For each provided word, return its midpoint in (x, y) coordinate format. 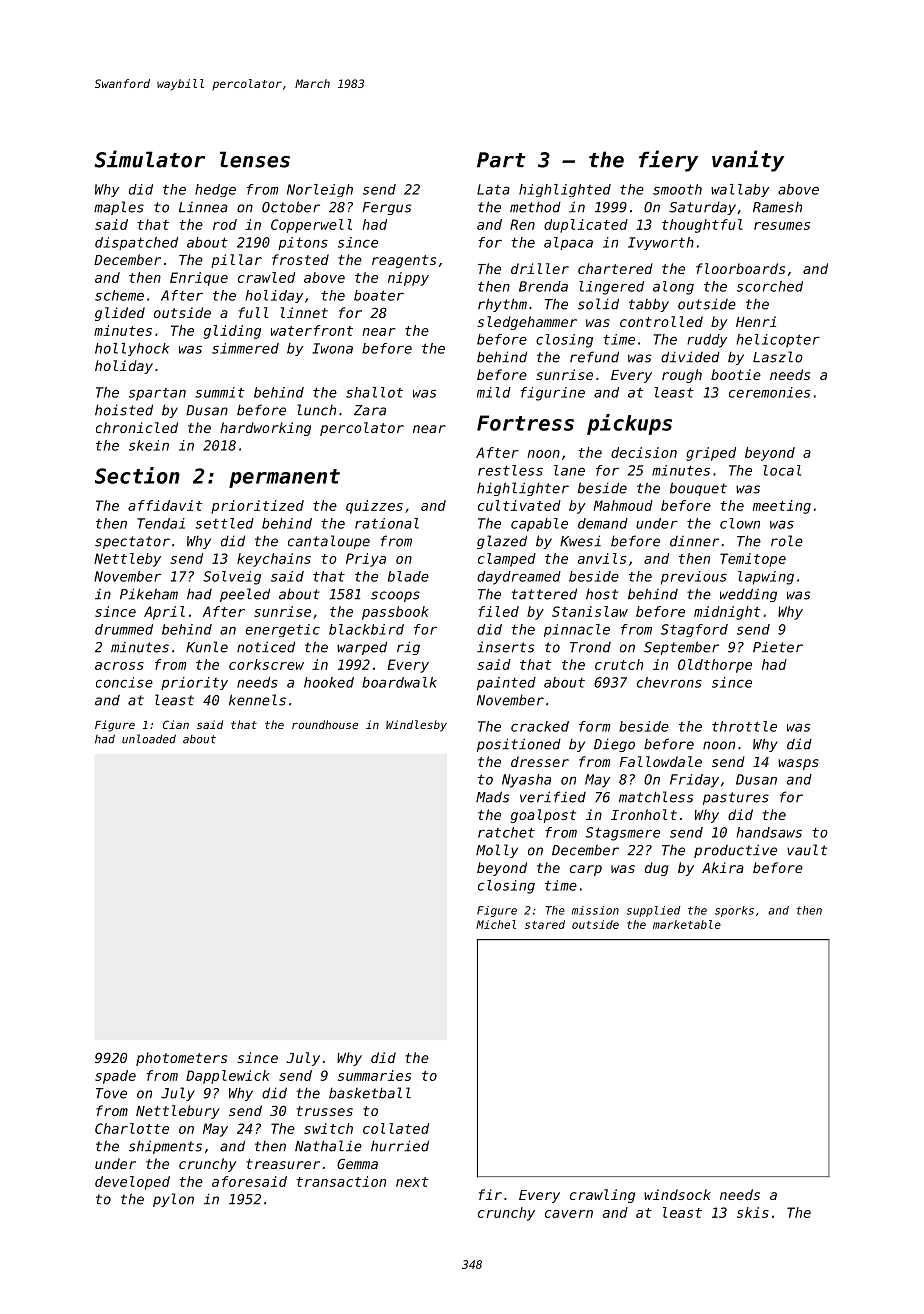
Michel (496, 924)
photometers (181, 1059)
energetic (282, 630)
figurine (552, 394)
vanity (748, 161)
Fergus (387, 208)
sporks (734, 911)
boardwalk (399, 682)
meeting (782, 507)
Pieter (778, 647)
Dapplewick (228, 1077)
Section (137, 475)
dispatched (136, 243)
